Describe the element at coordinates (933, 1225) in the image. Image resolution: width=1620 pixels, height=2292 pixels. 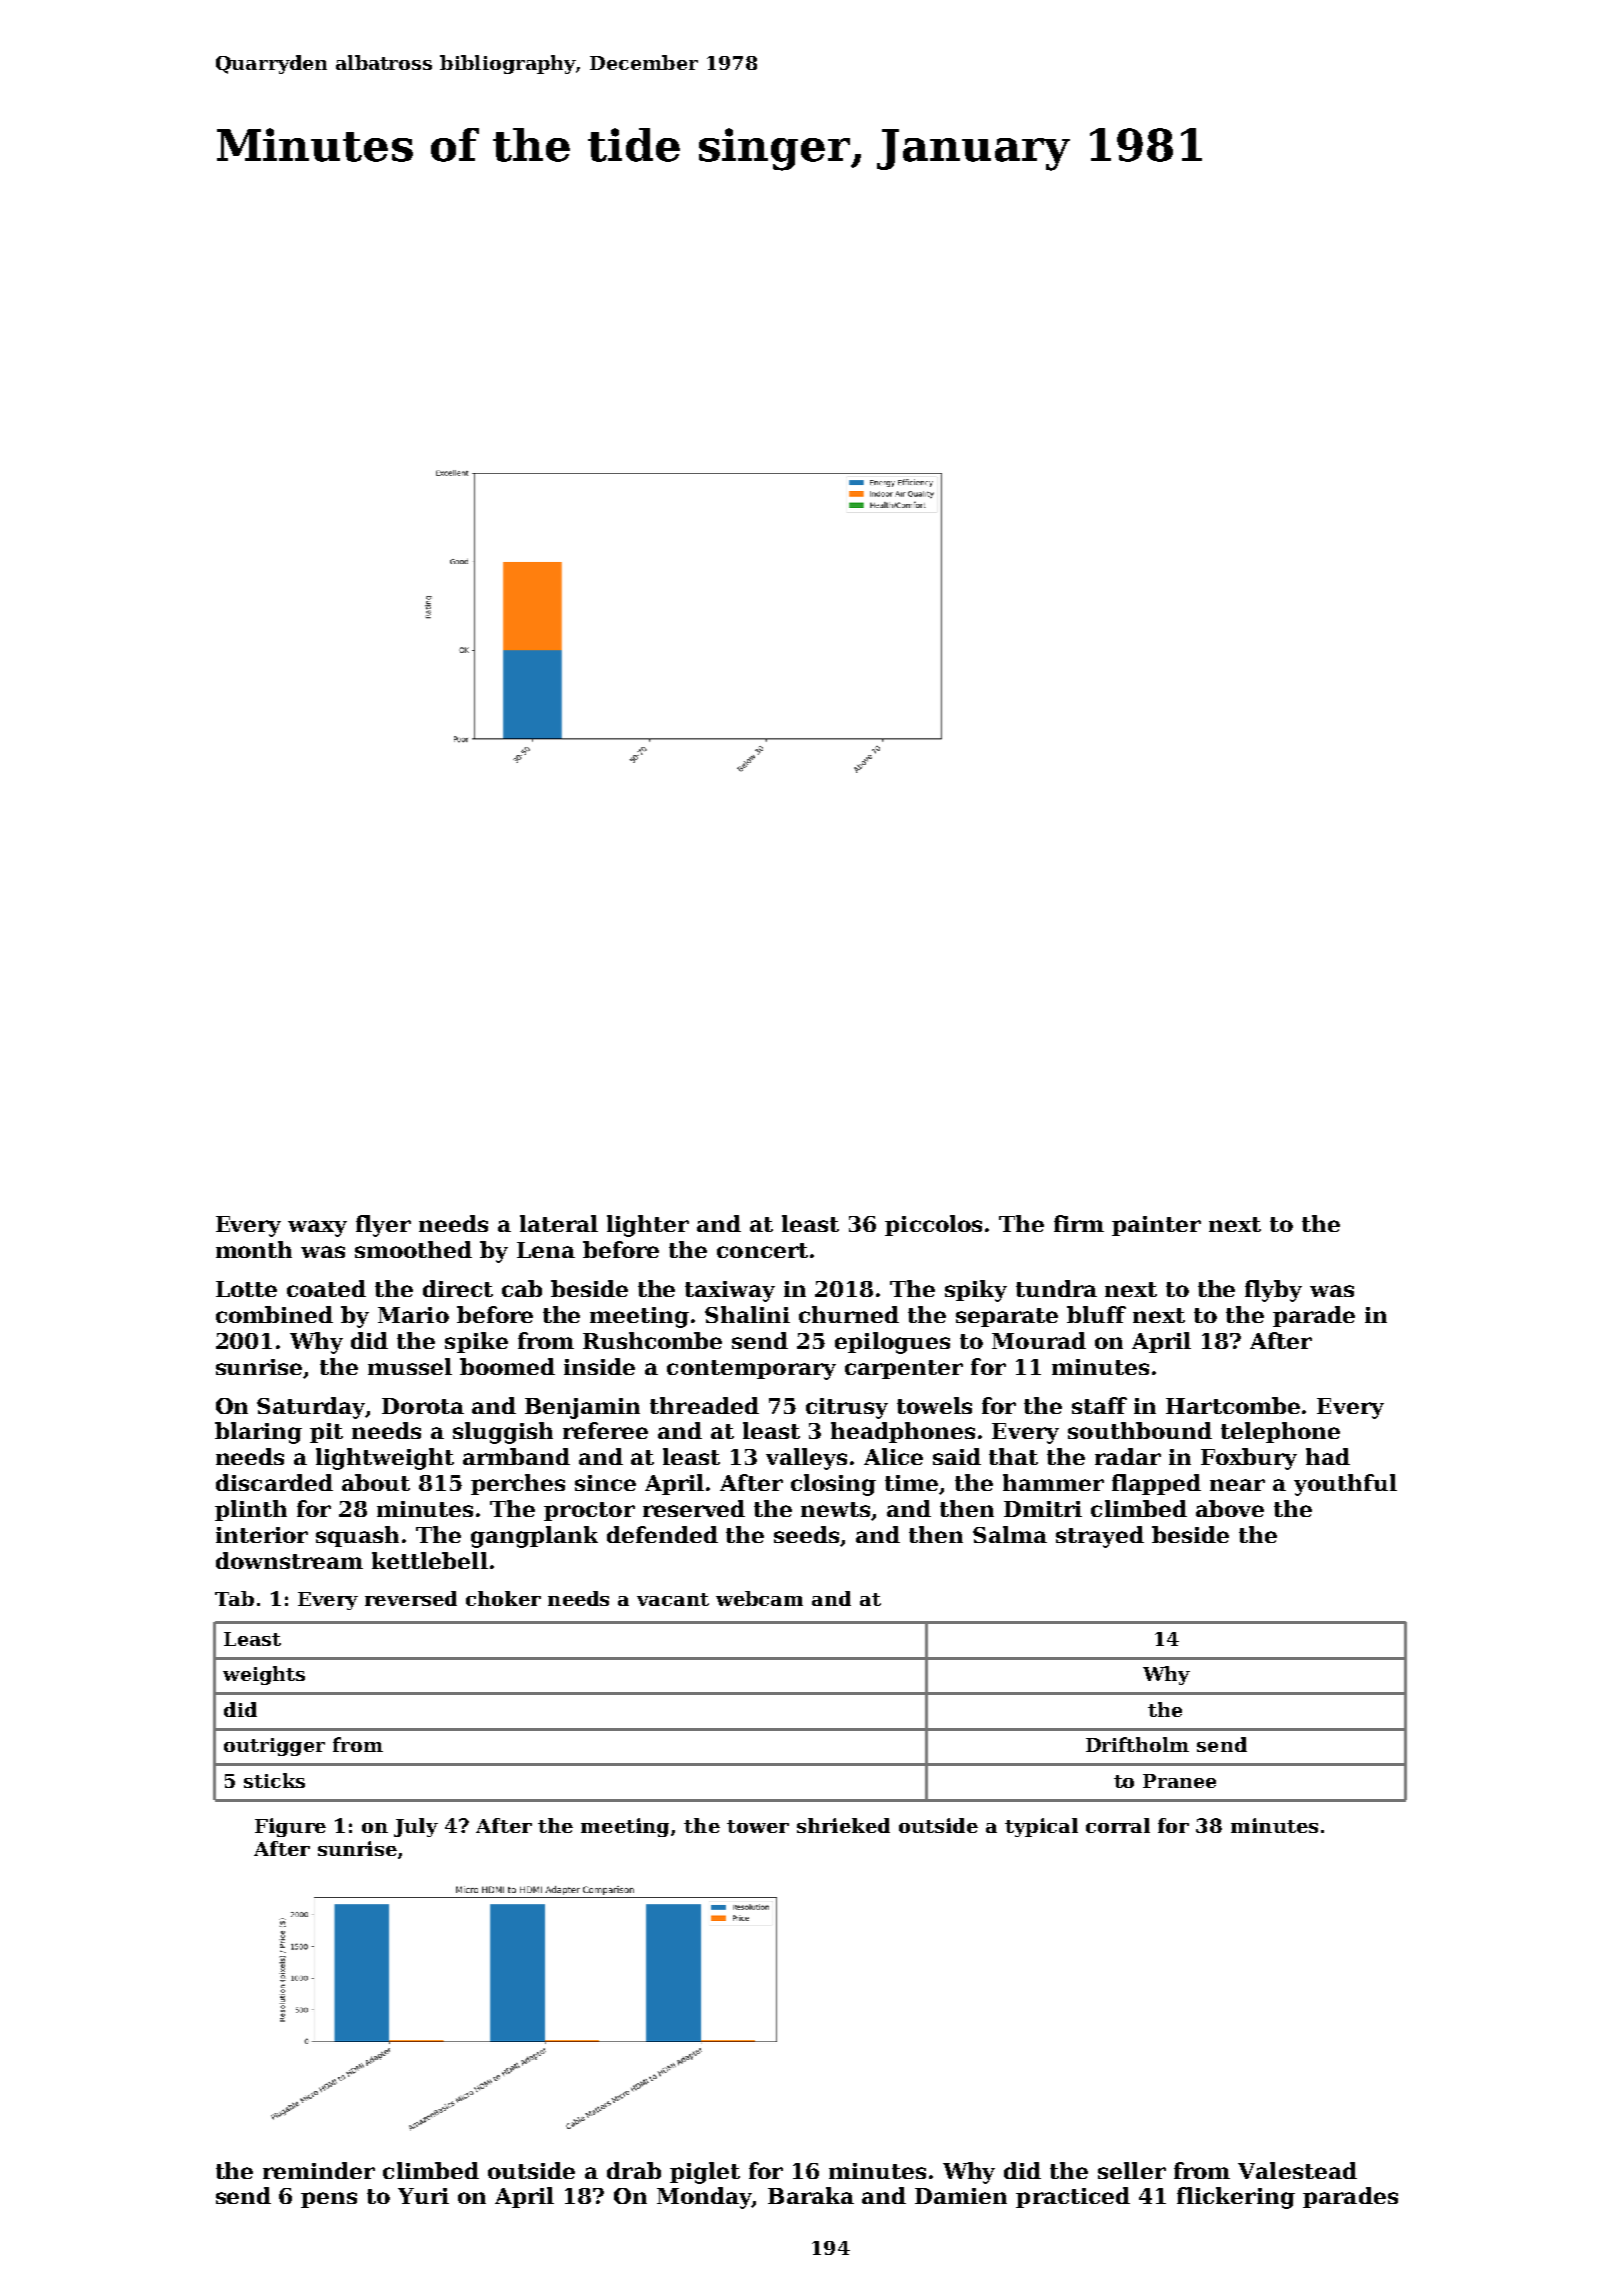
I see `piccolos` at that location.
